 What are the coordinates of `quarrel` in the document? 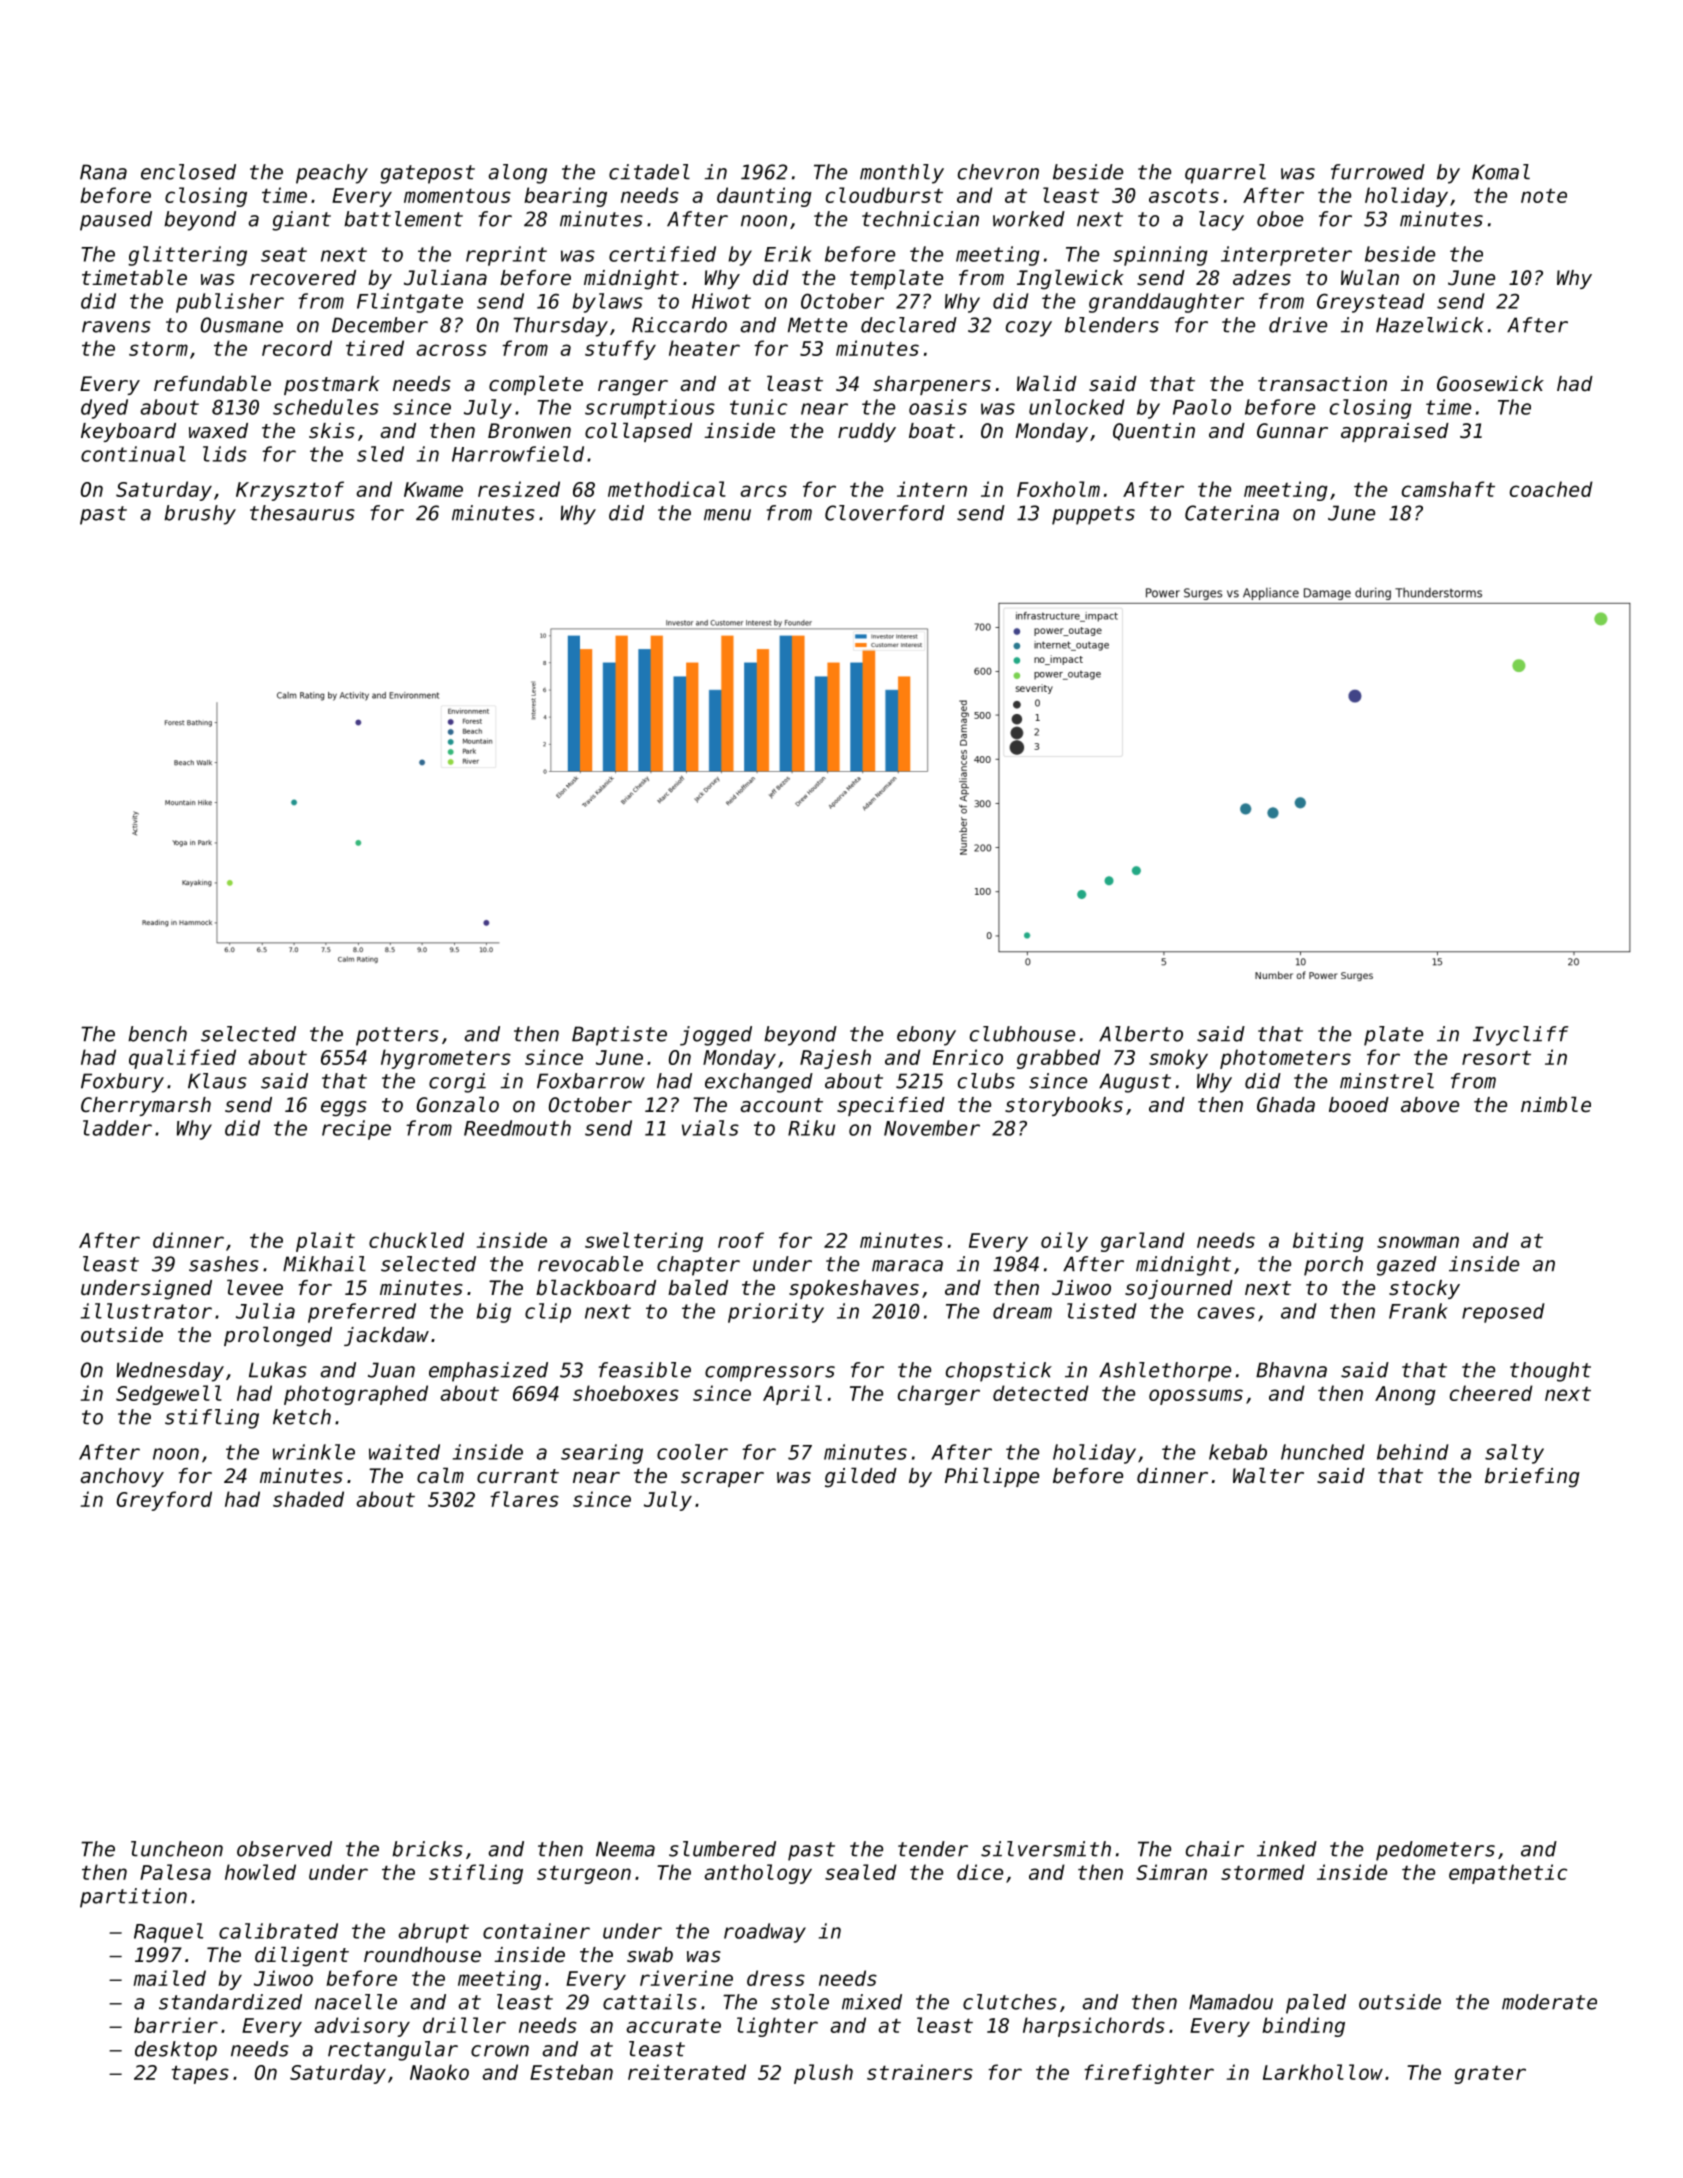 It's located at (1225, 174).
